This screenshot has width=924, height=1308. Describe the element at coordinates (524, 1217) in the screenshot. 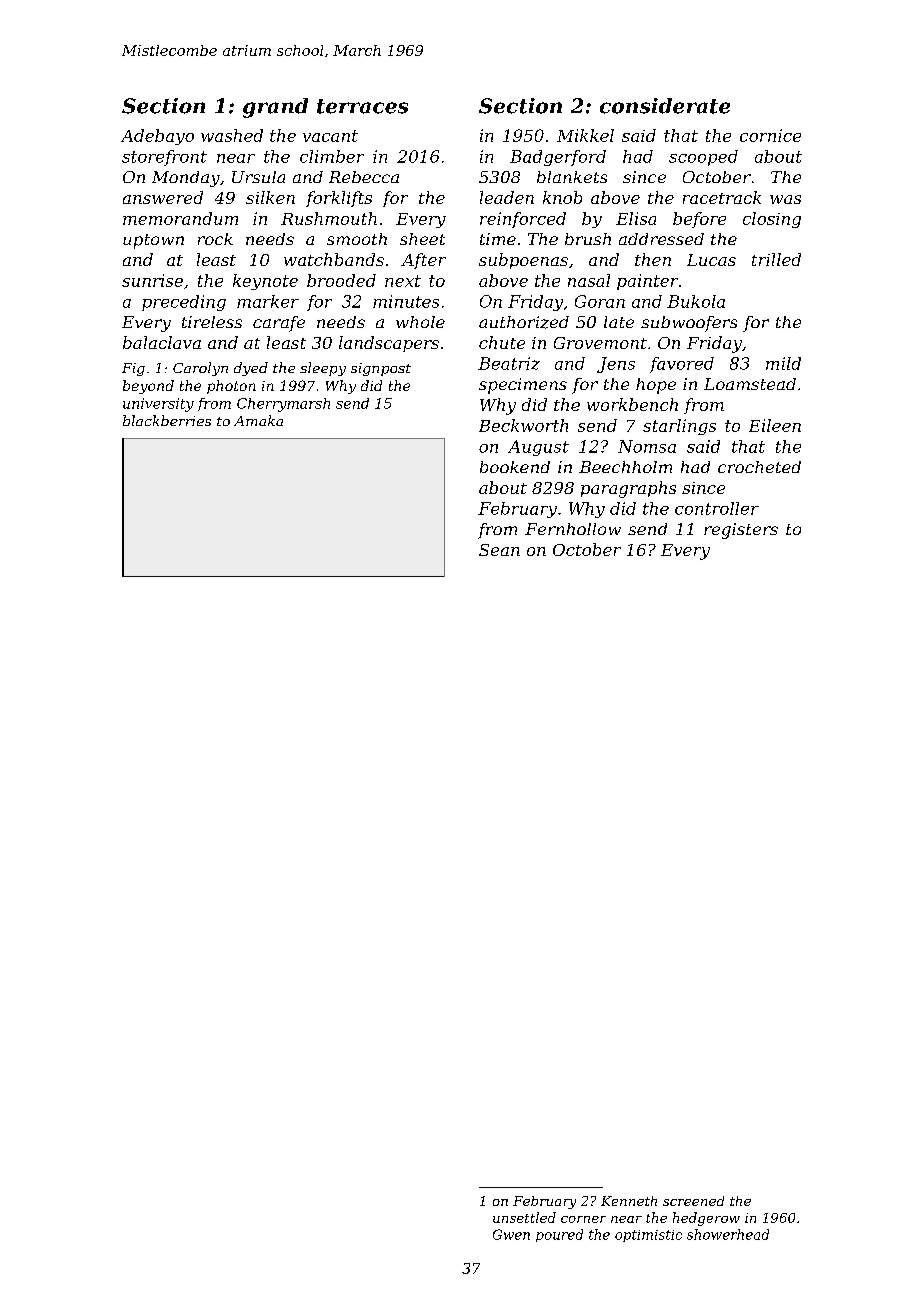

I see `unsettled` at that location.
